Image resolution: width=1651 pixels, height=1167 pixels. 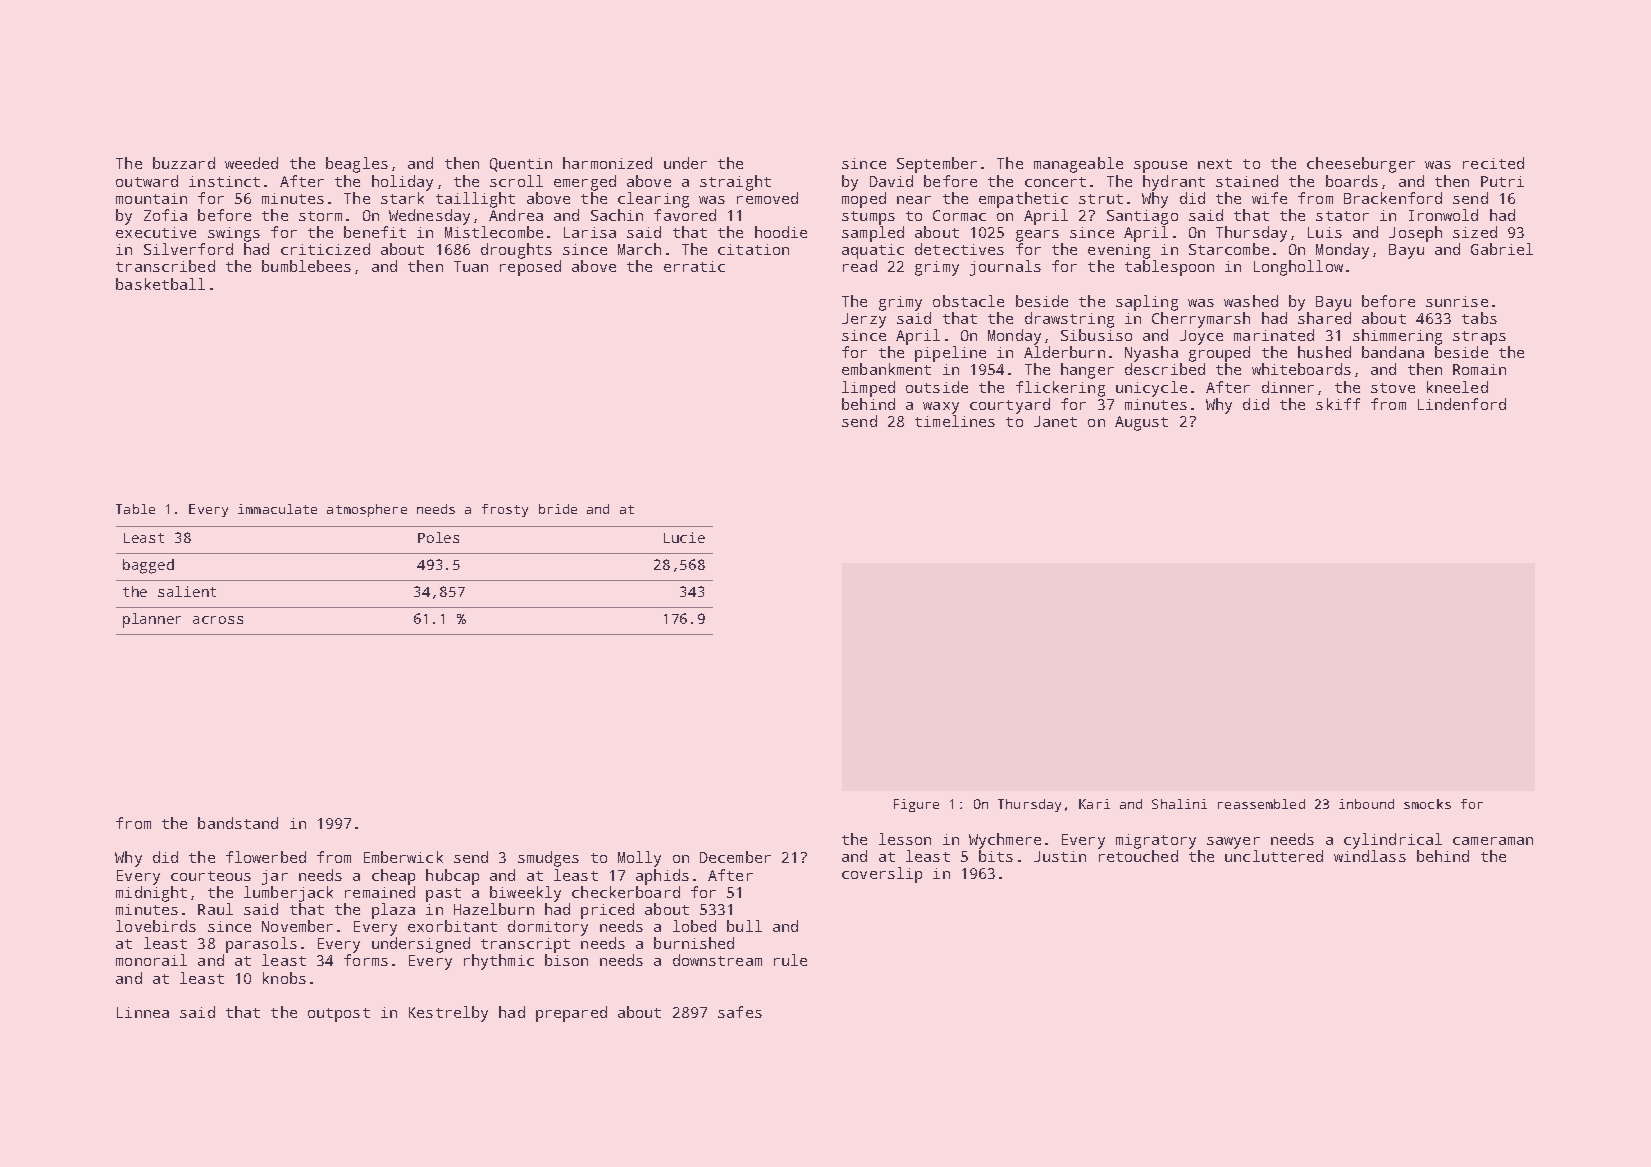 I want to click on Nyasha, so click(x=1151, y=354).
